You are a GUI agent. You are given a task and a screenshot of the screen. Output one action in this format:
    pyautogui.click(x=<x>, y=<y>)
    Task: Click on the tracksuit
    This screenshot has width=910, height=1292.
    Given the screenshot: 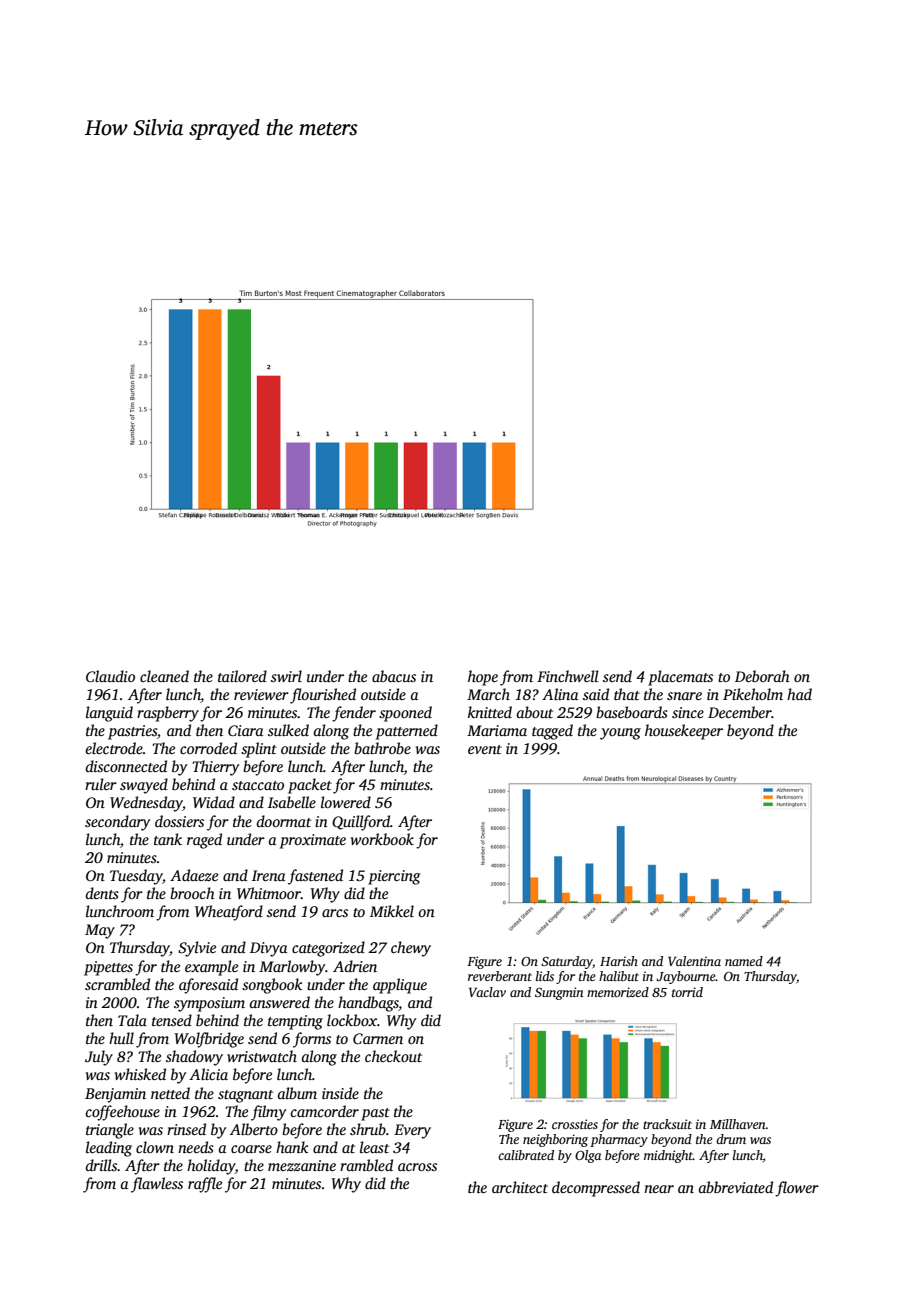 What is the action you would take?
    pyautogui.click(x=667, y=1124)
